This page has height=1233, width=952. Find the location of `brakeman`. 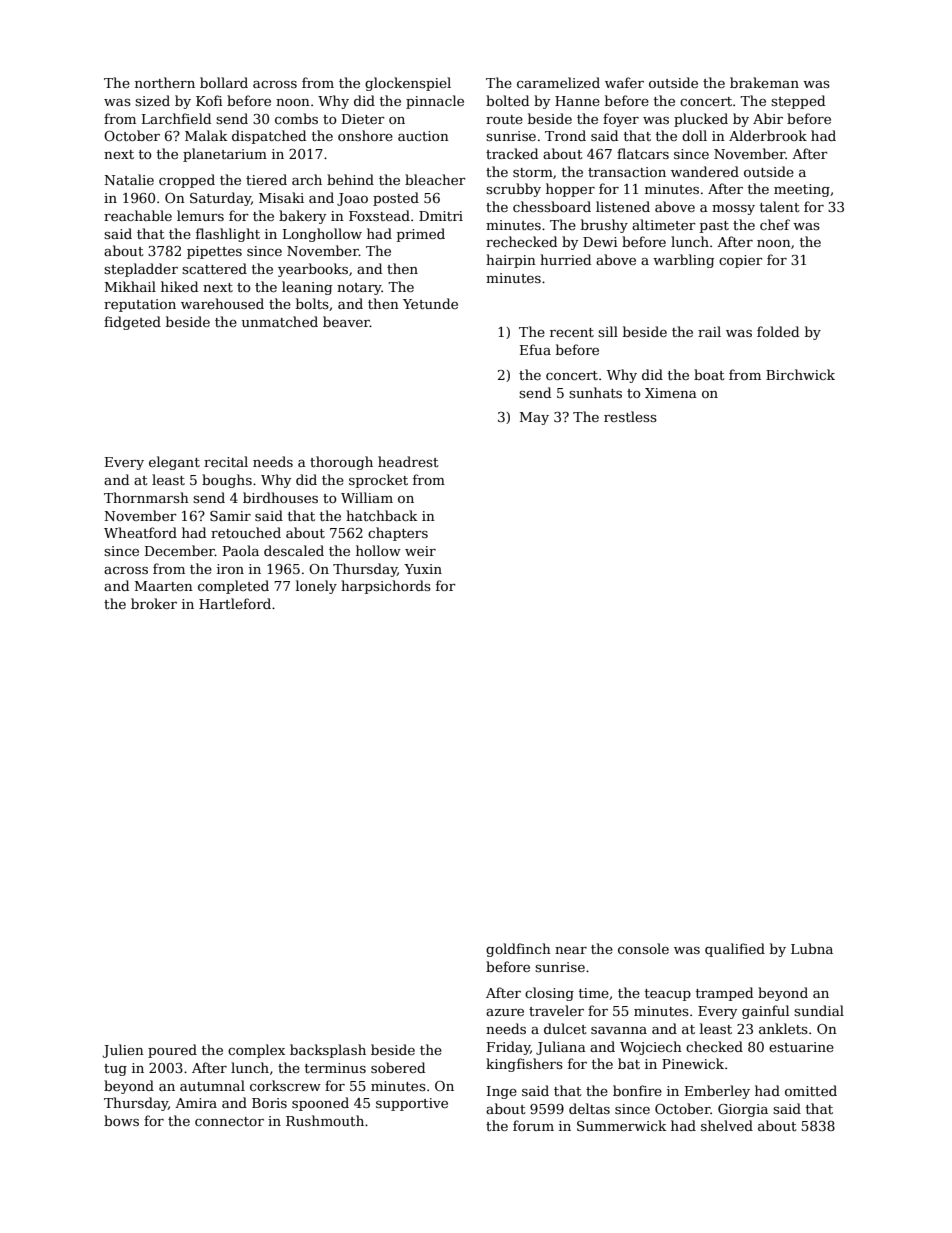

brakeman is located at coordinates (764, 82).
